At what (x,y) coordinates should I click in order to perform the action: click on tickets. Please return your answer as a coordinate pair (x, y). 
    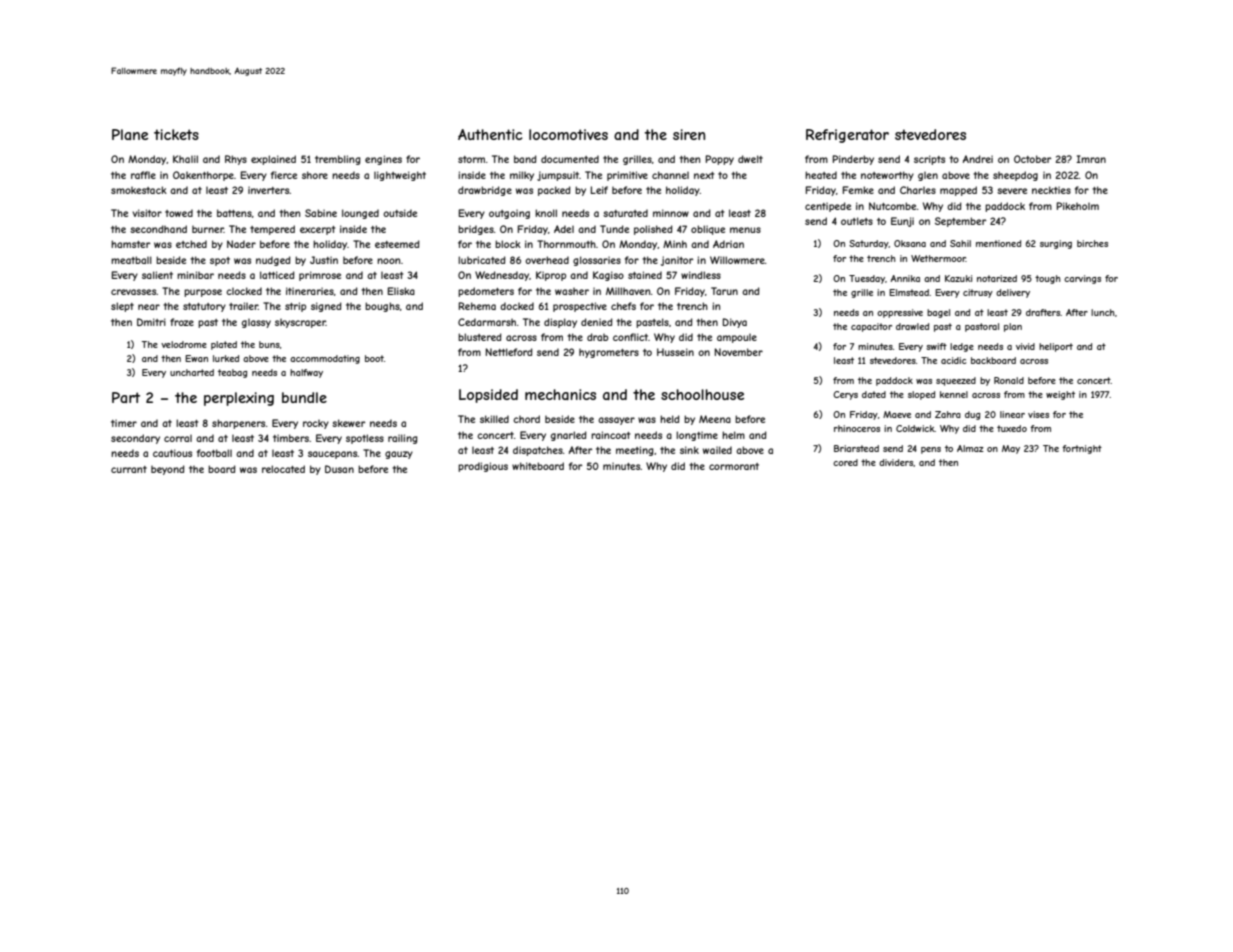
    Looking at the image, I should click on (176, 134).
